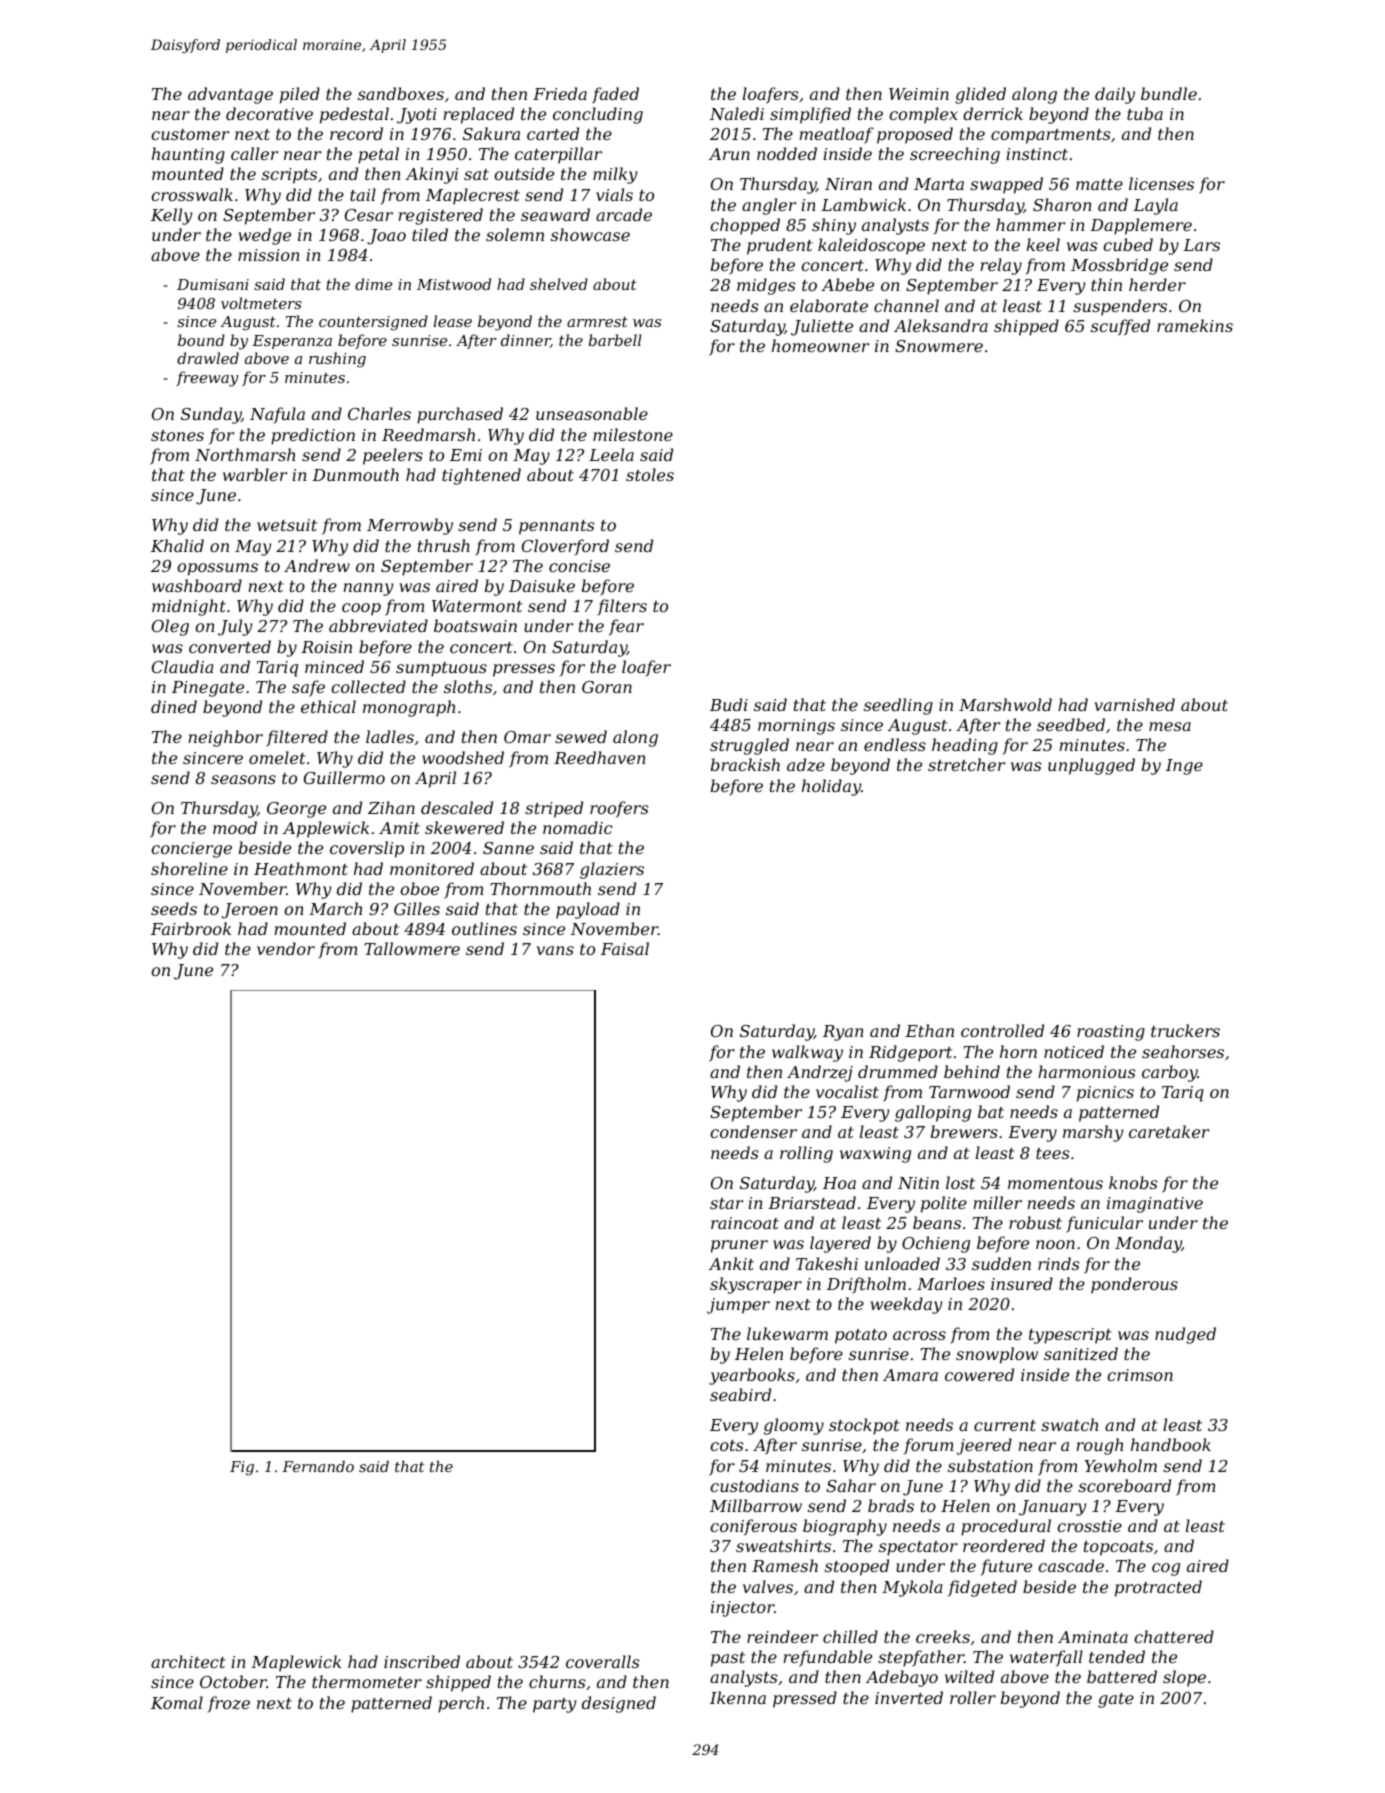  I want to click on coverslip, so click(367, 849).
